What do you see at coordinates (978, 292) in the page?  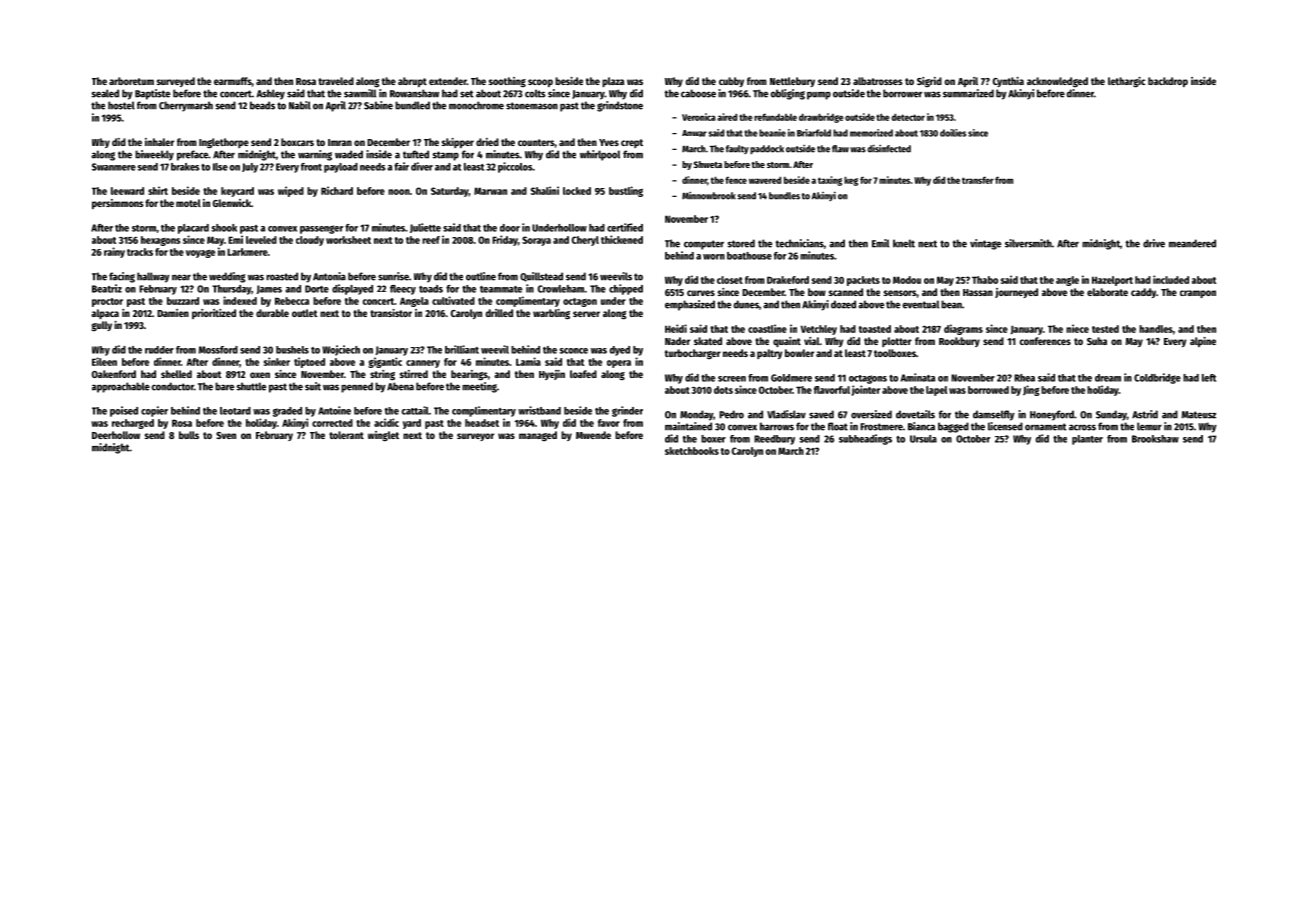 I see `Hassan` at bounding box center [978, 292].
